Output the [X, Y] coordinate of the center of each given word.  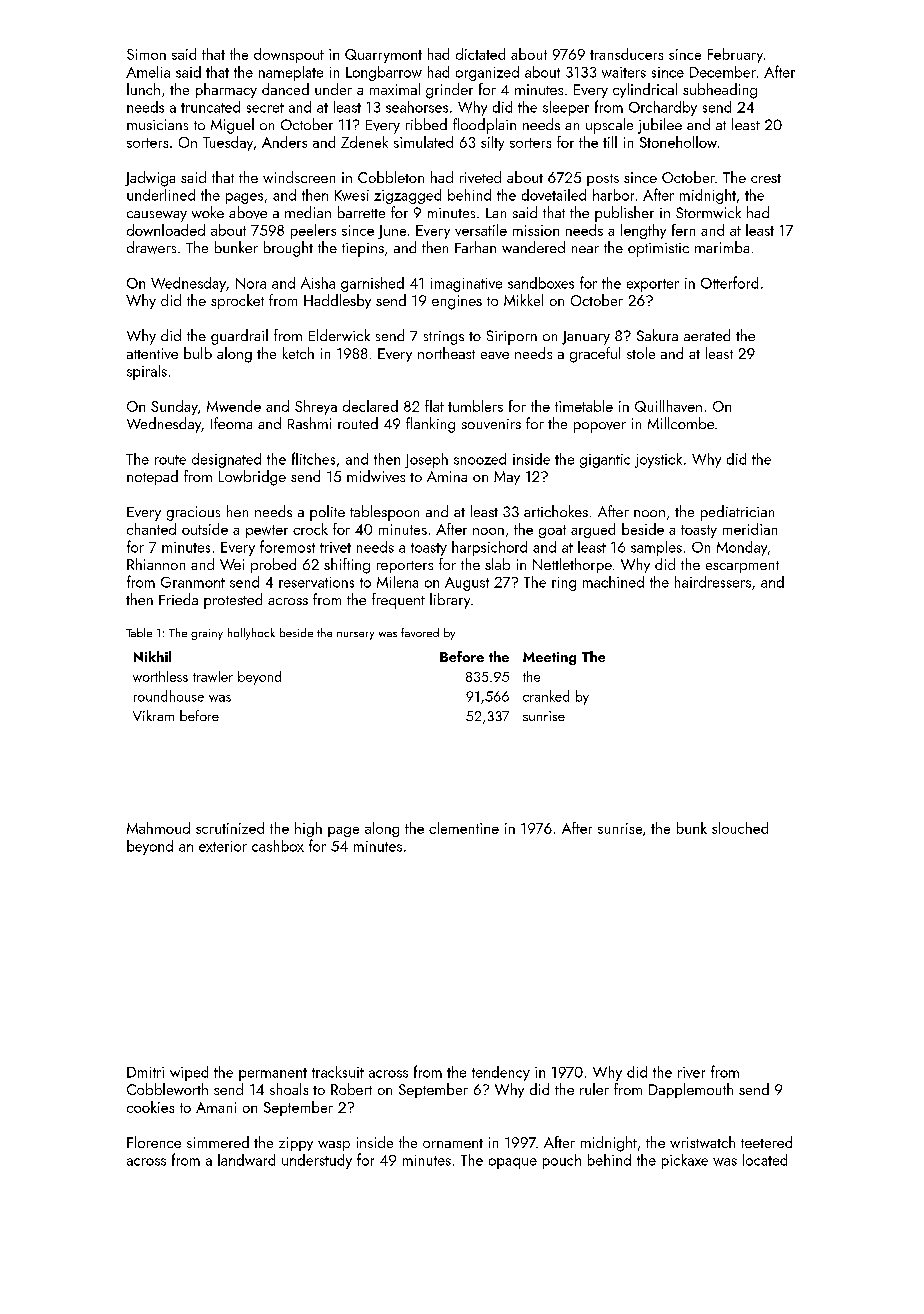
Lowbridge [252, 478]
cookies [150, 1107]
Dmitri [145, 1072]
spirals [147, 372]
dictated [480, 54]
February [735, 55]
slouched [740, 828]
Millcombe [681, 423]
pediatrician [737, 513]
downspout [289, 55]
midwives [376, 476]
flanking [430, 425]
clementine [464, 828]
